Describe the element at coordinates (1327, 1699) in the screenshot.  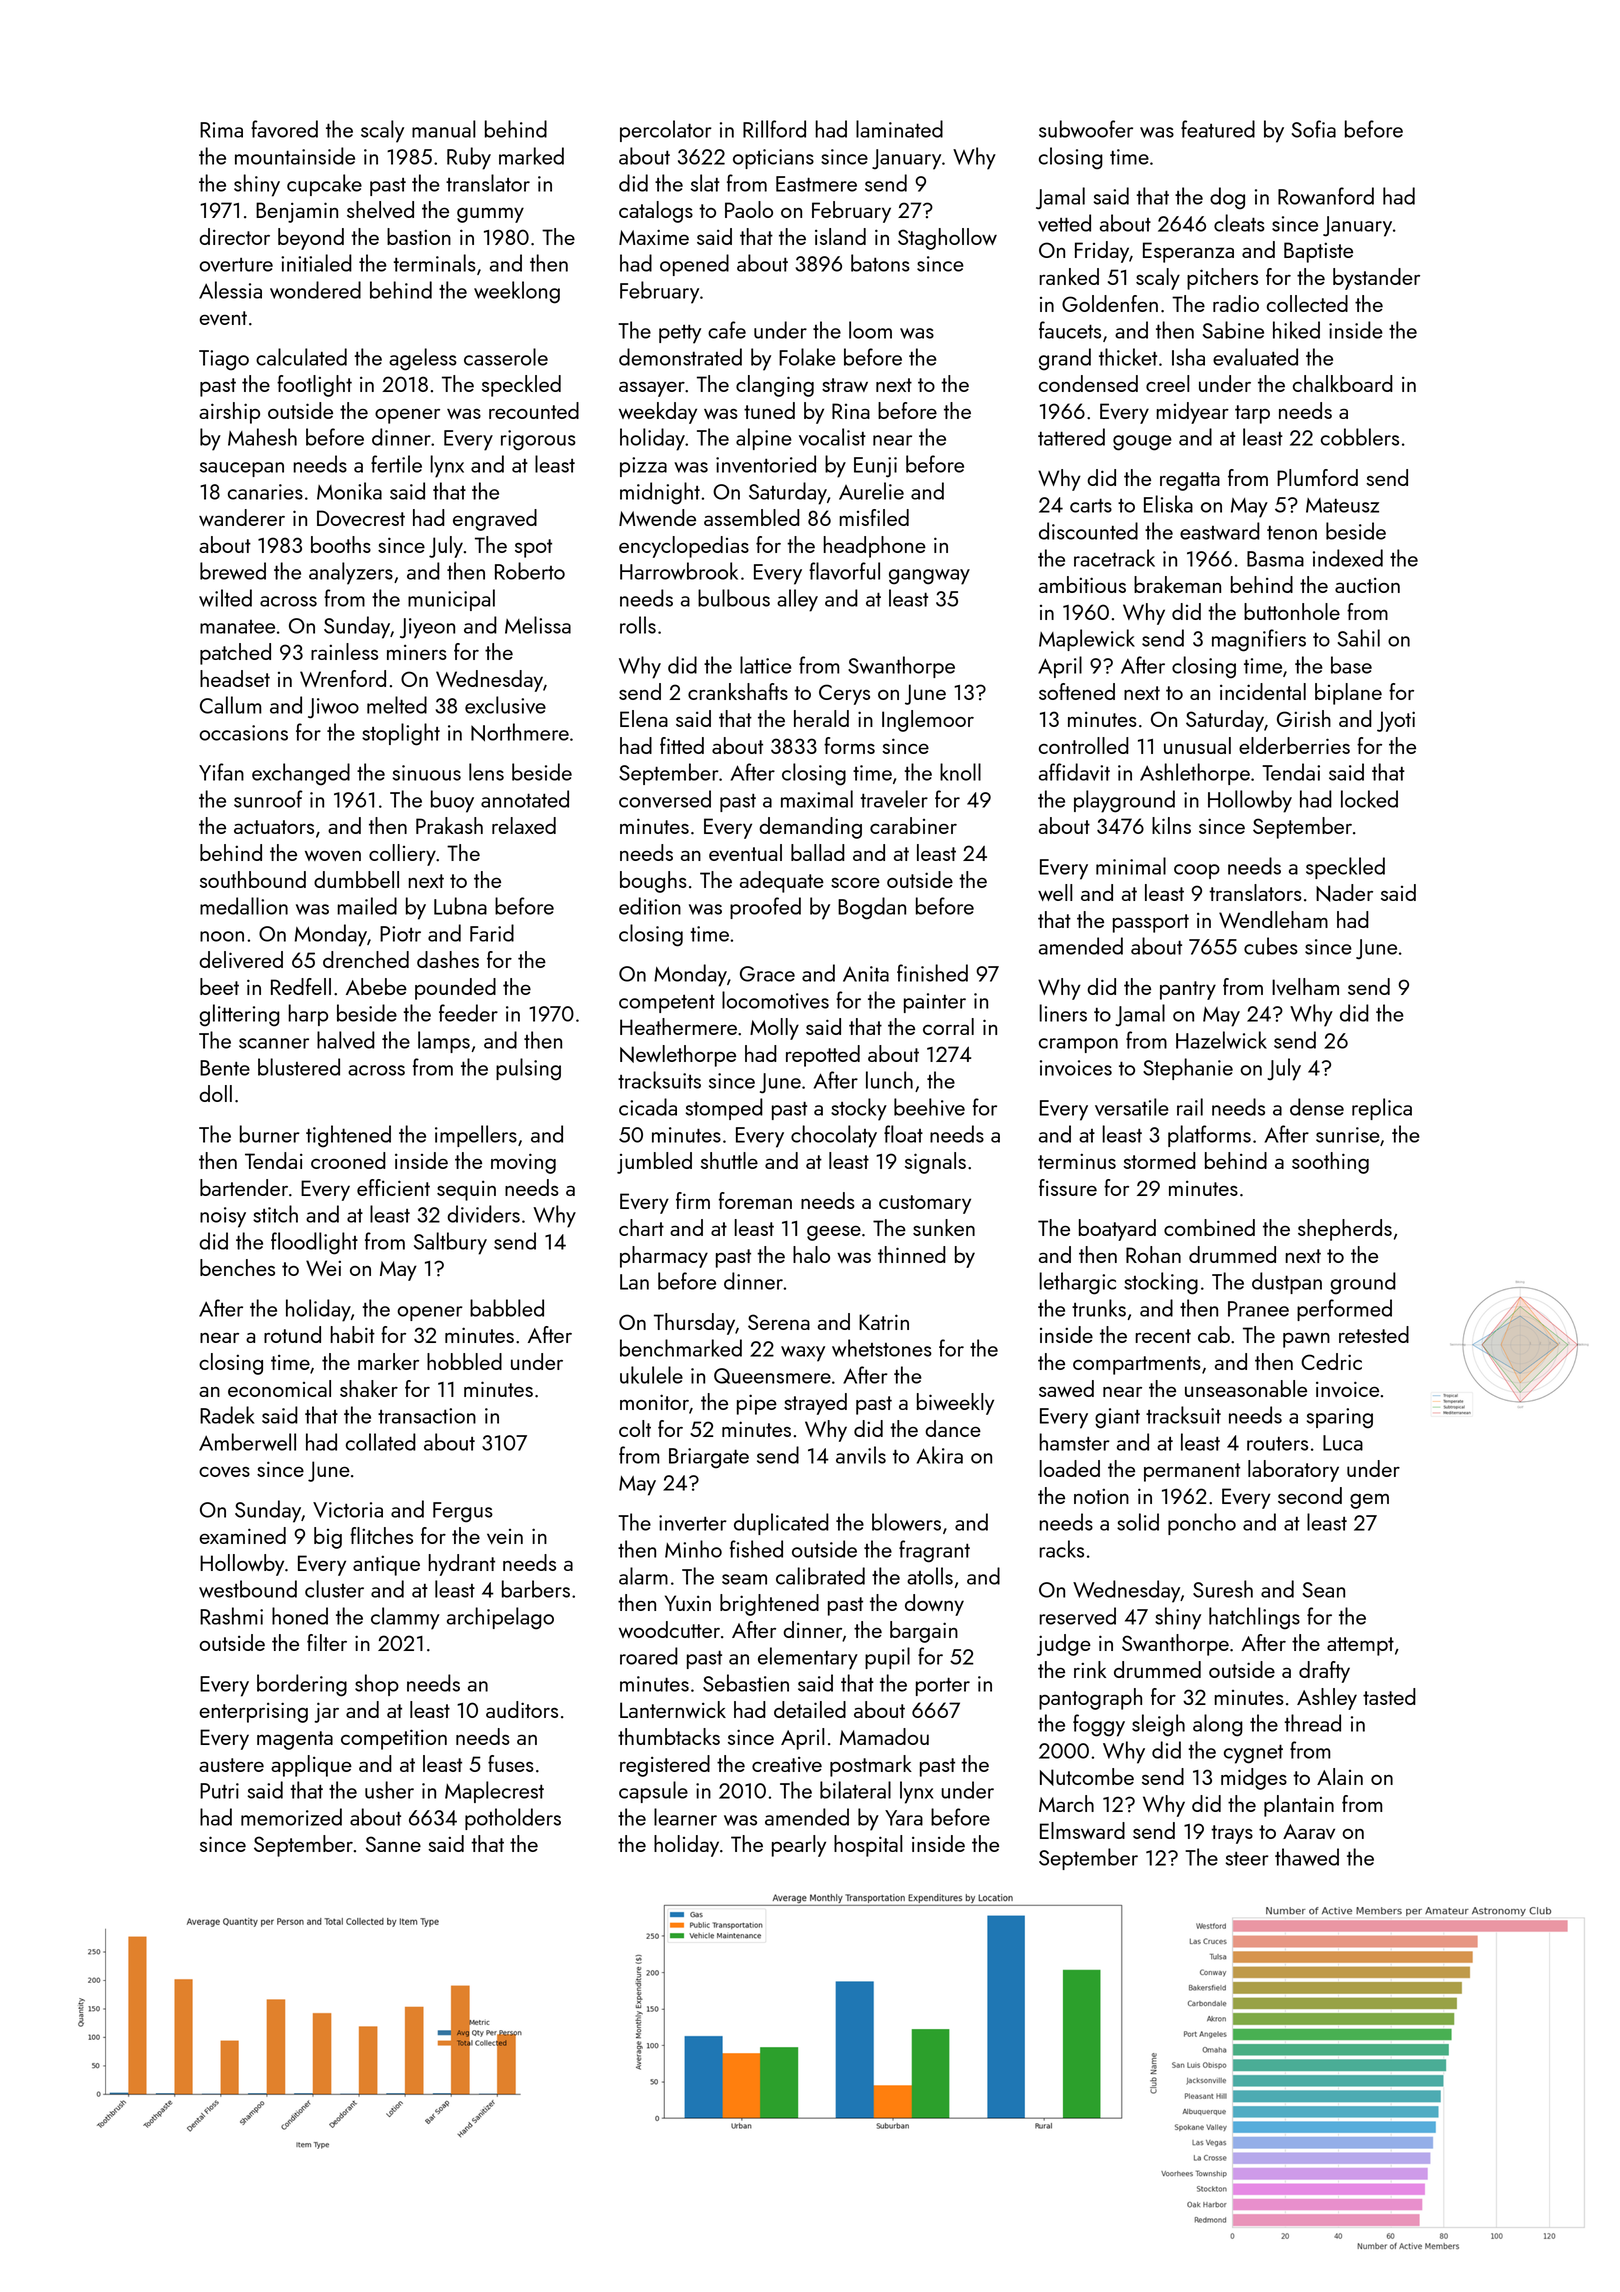
I see `Ashley` at that location.
